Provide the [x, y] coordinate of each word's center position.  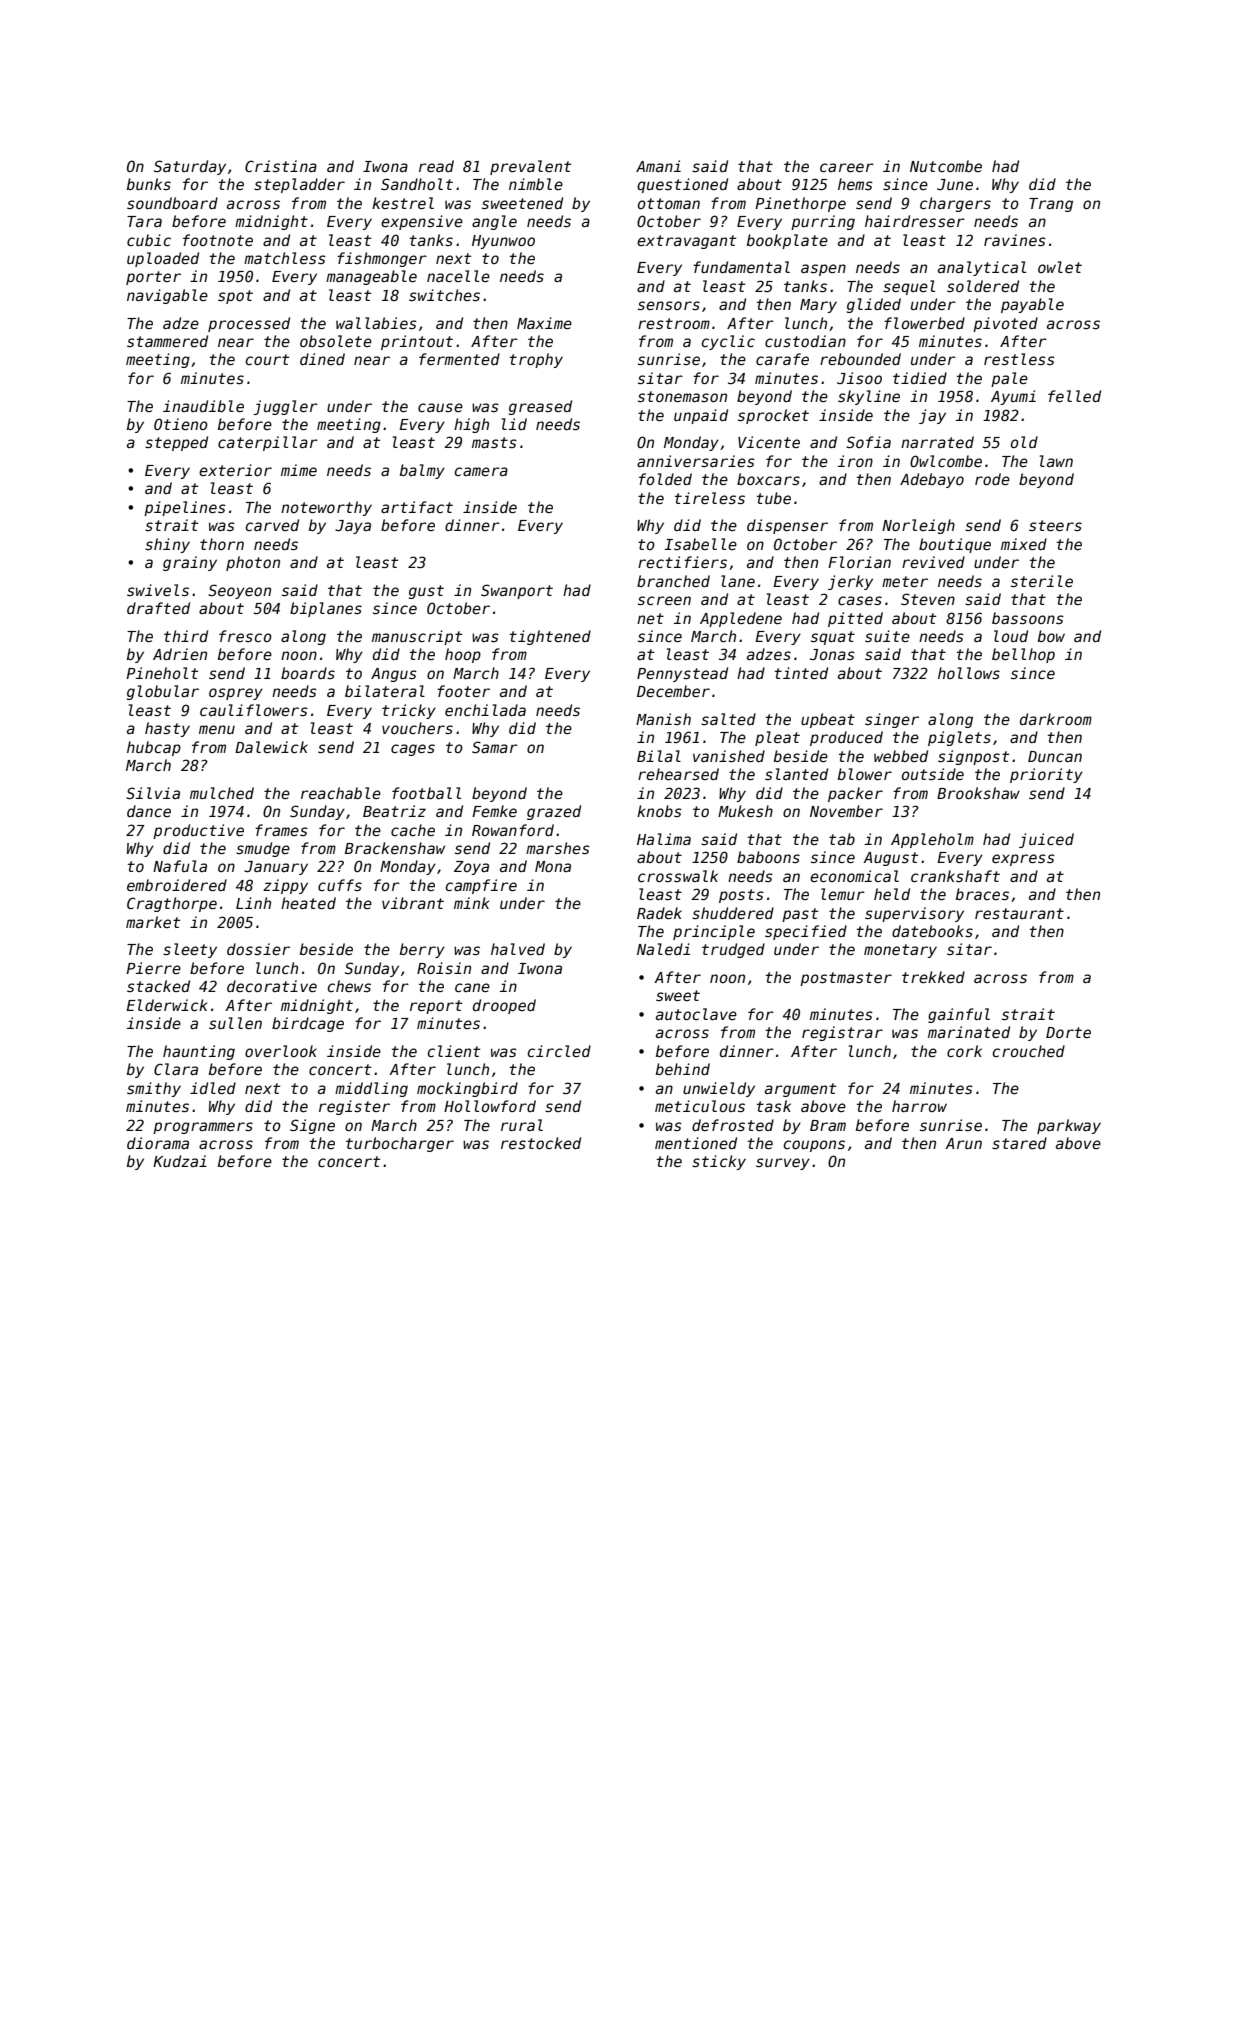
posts [741, 896]
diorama [158, 1143]
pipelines [185, 508]
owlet [1060, 267]
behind [683, 1069]
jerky [850, 582]
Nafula [180, 866]
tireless [710, 498]
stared [1019, 1143]
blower [865, 774]
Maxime [544, 323]
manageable [371, 277]
